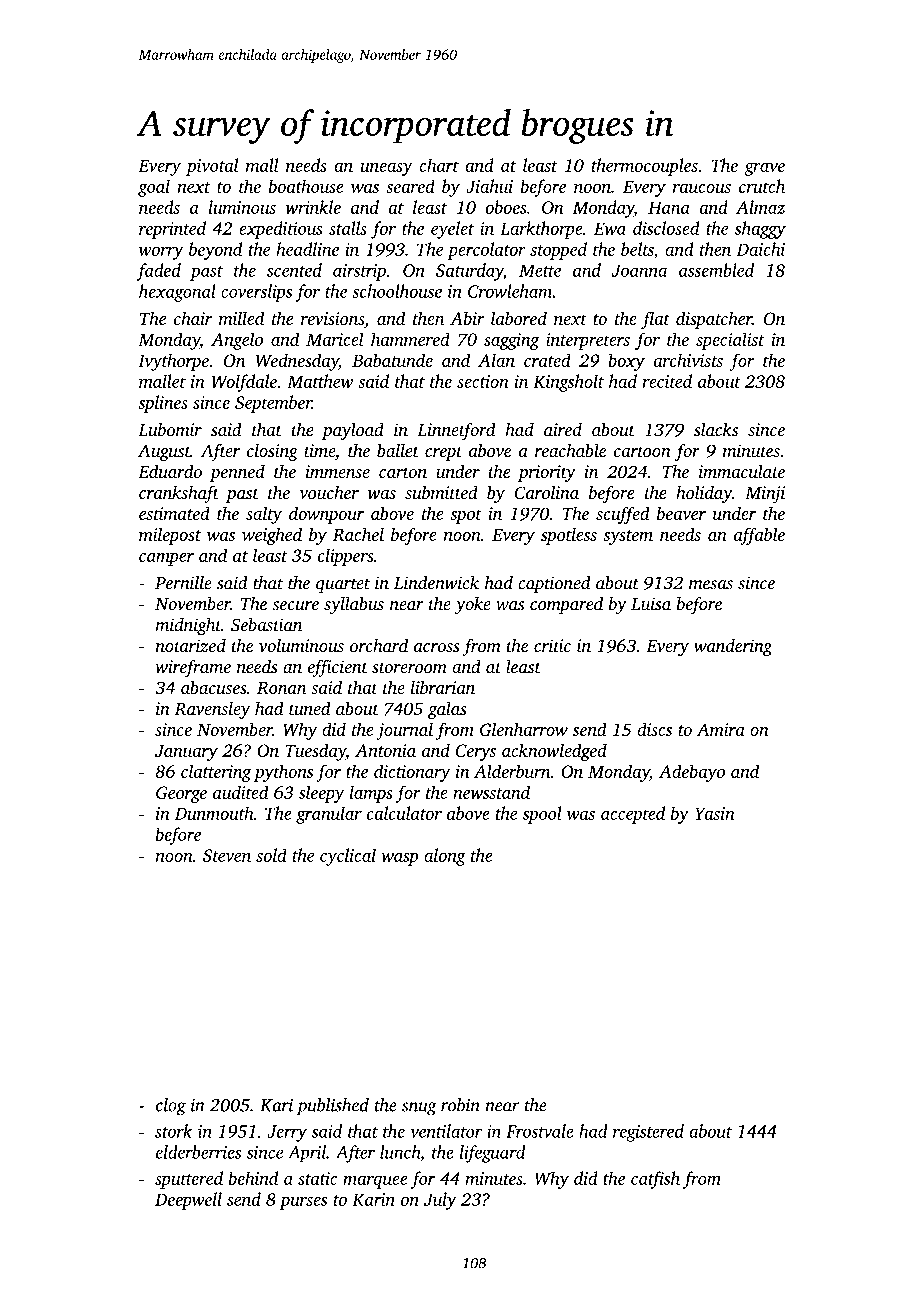 Image resolution: width=924 pixels, height=1314 pixels. Describe the element at coordinates (186, 752) in the page. I see `January` at that location.
